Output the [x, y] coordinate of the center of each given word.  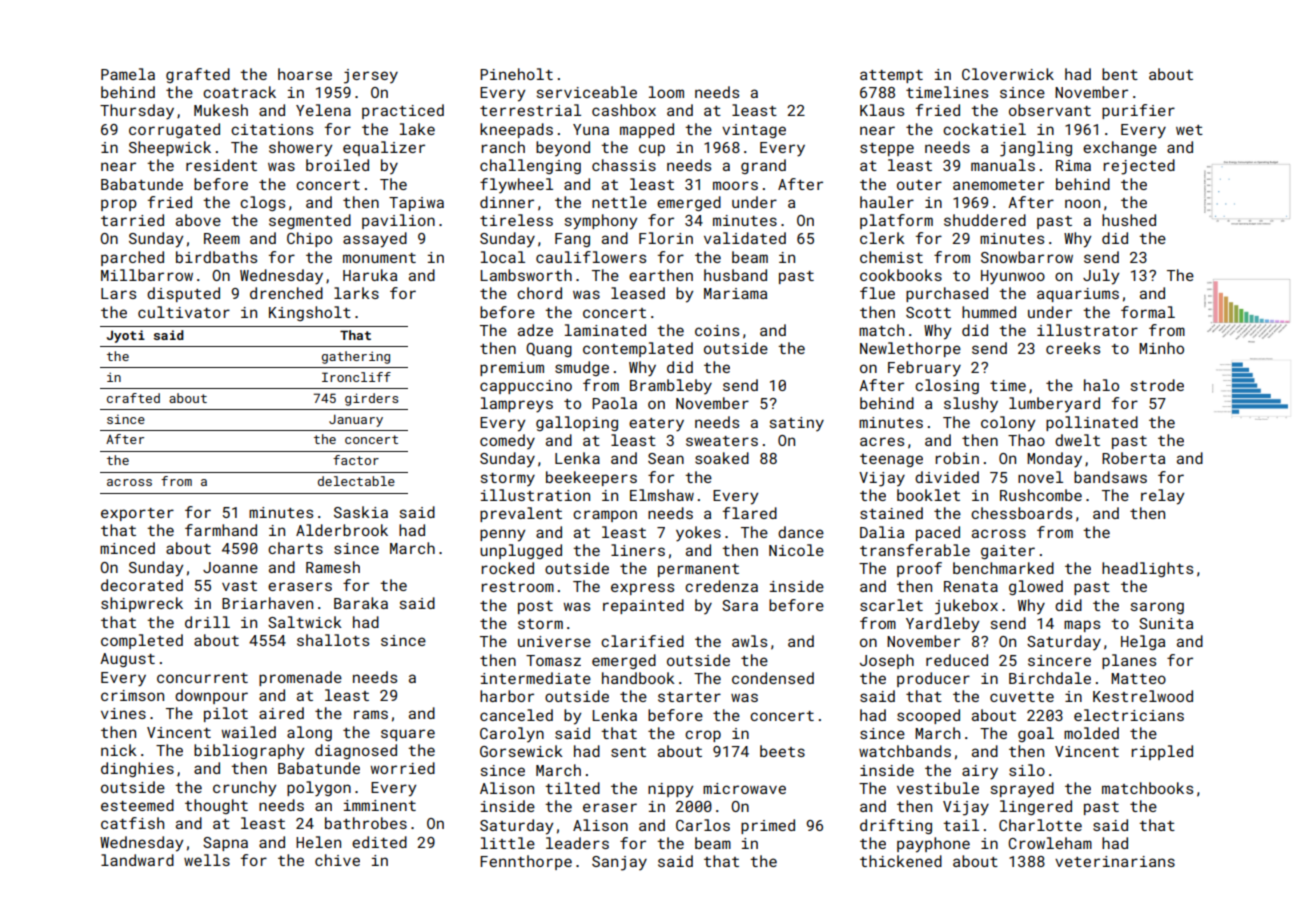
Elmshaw [662, 495]
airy [980, 772]
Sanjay [619, 863]
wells [207, 860]
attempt [891, 76]
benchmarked [1003, 568]
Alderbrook [342, 530]
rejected [1139, 167]
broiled [337, 165]
